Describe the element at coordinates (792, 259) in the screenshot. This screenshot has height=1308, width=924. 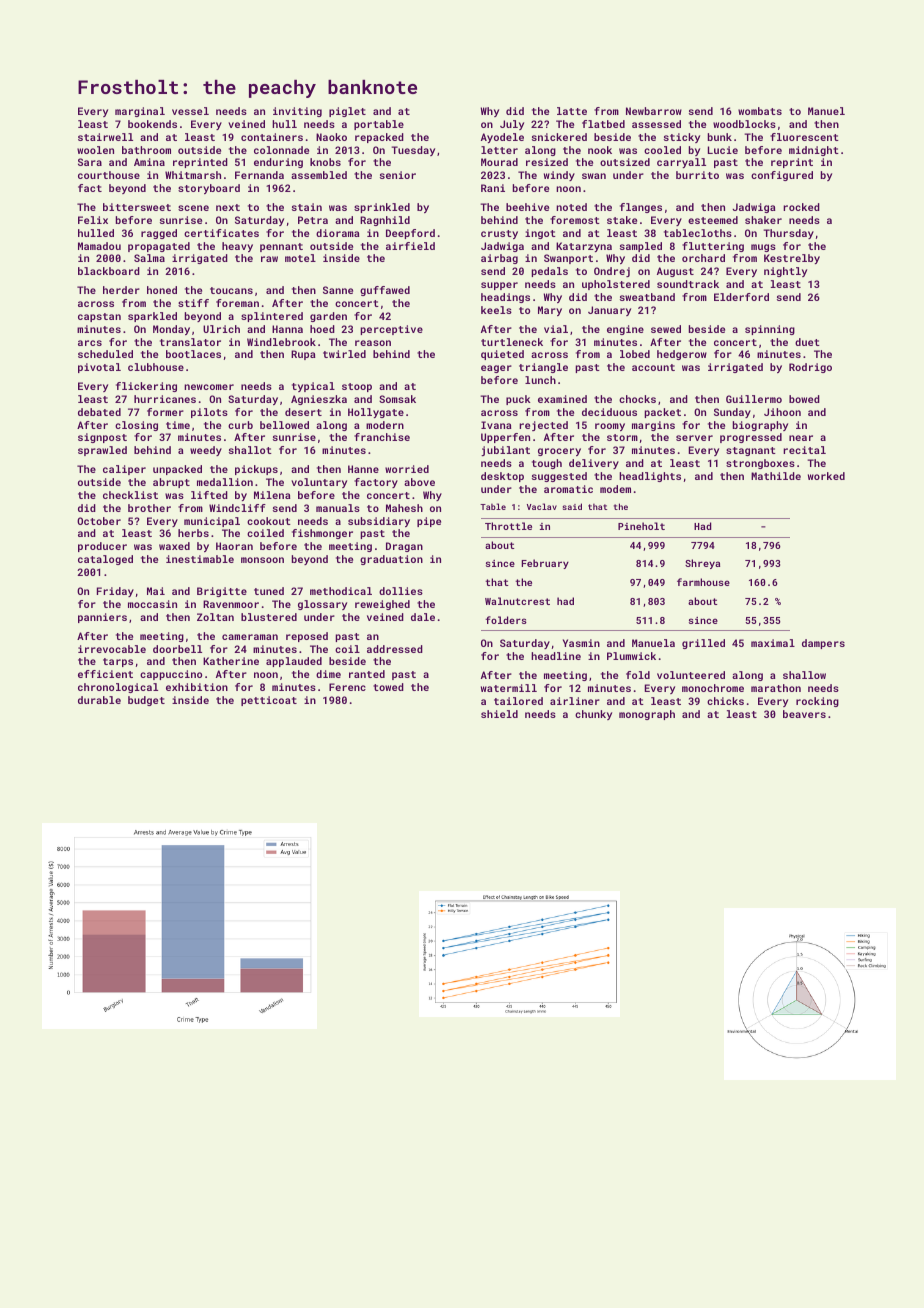
I see `Kestrelby` at that location.
